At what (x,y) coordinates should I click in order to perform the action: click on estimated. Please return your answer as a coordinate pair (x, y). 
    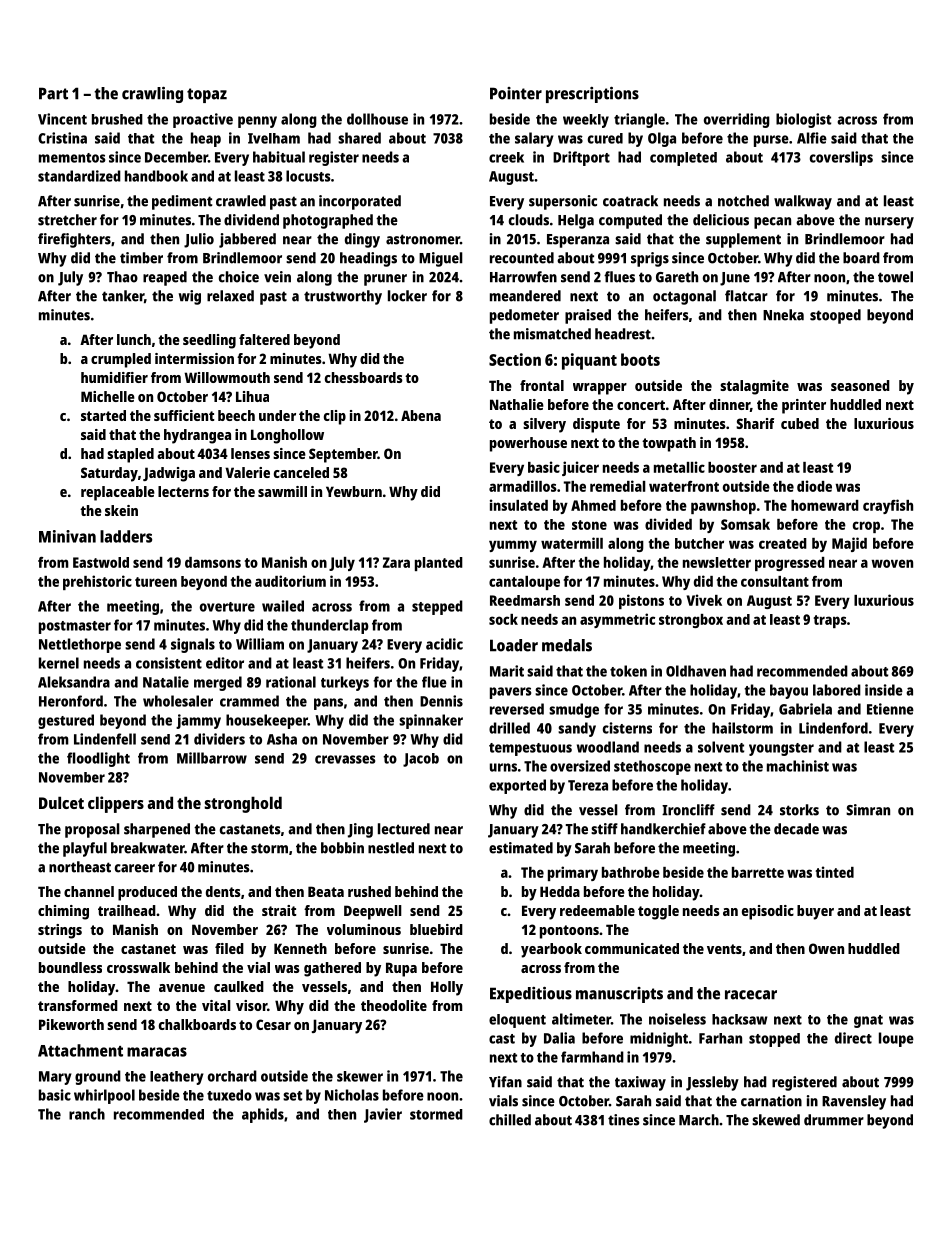
    Looking at the image, I should click on (521, 848).
